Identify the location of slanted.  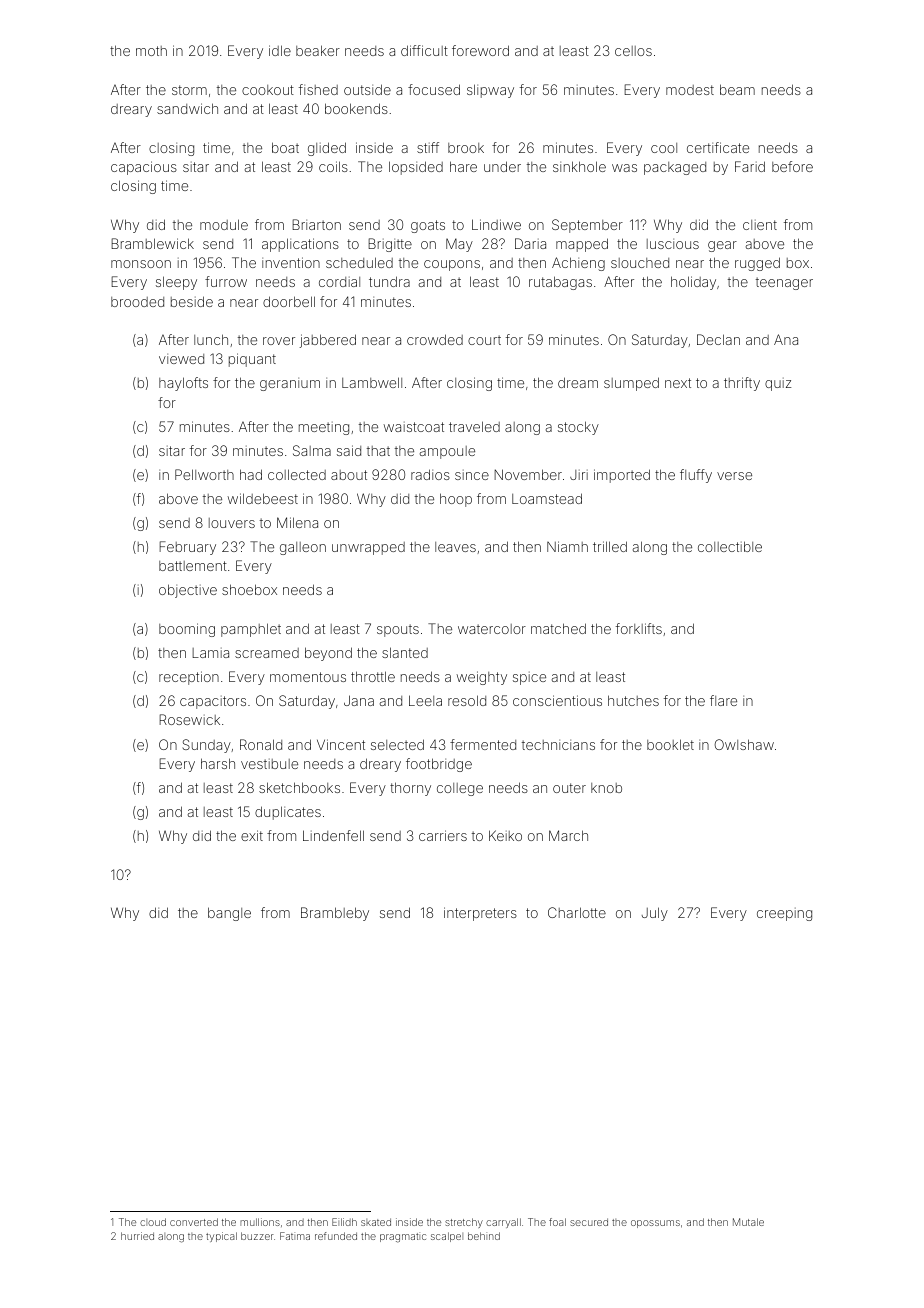
(405, 652).
